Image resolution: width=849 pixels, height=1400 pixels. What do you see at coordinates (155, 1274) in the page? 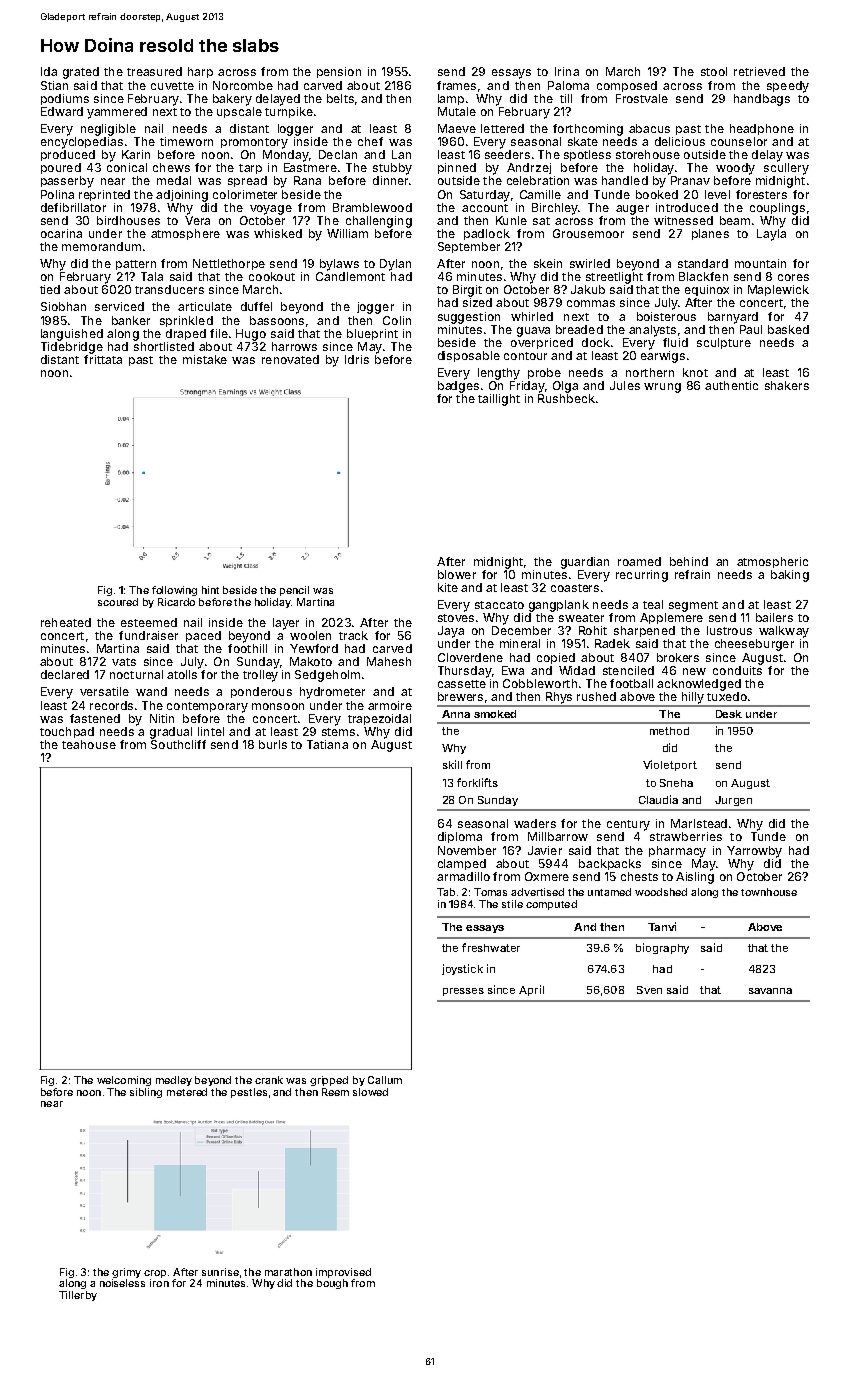
I see `crop` at bounding box center [155, 1274].
